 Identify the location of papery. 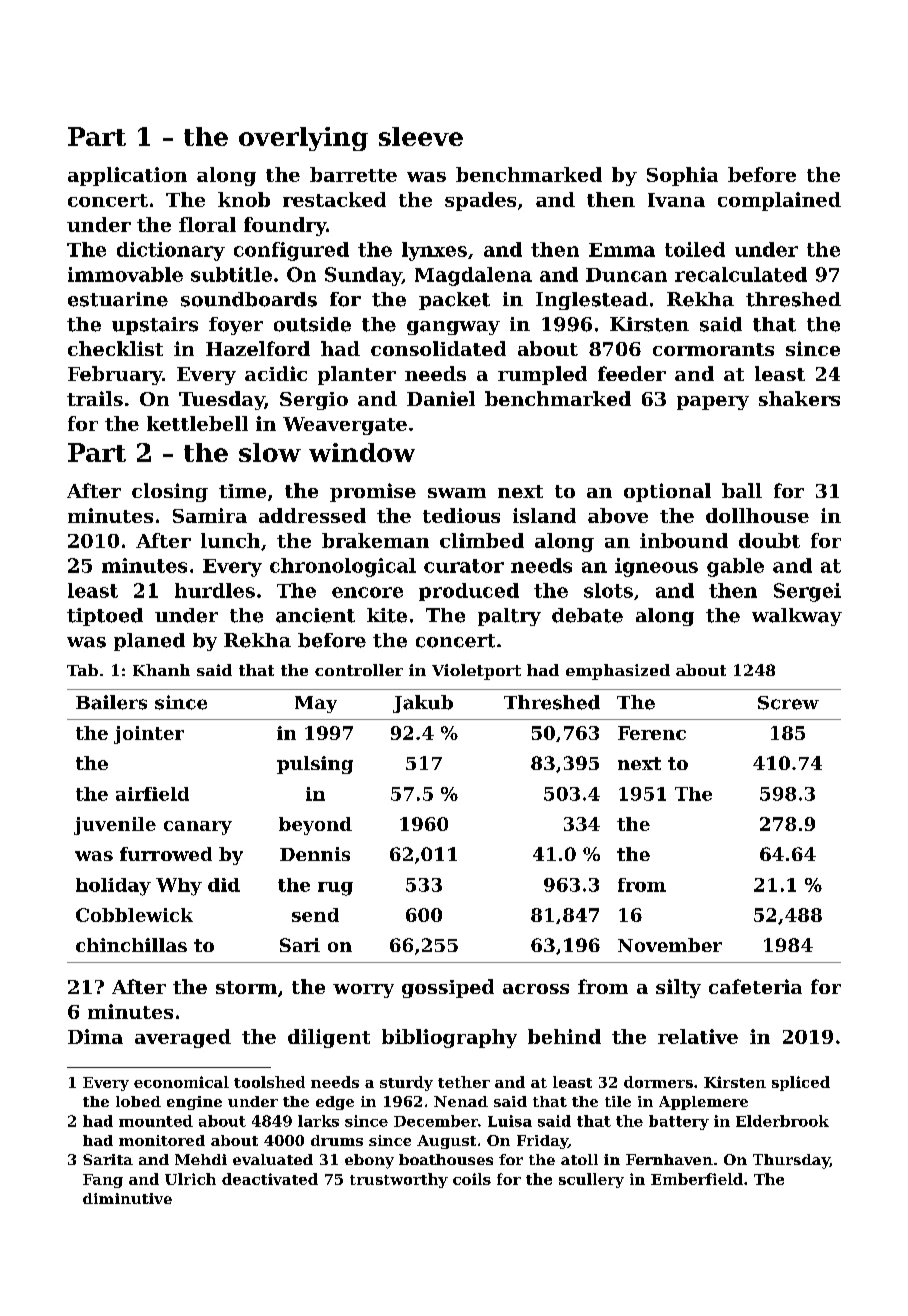
(713, 403).
